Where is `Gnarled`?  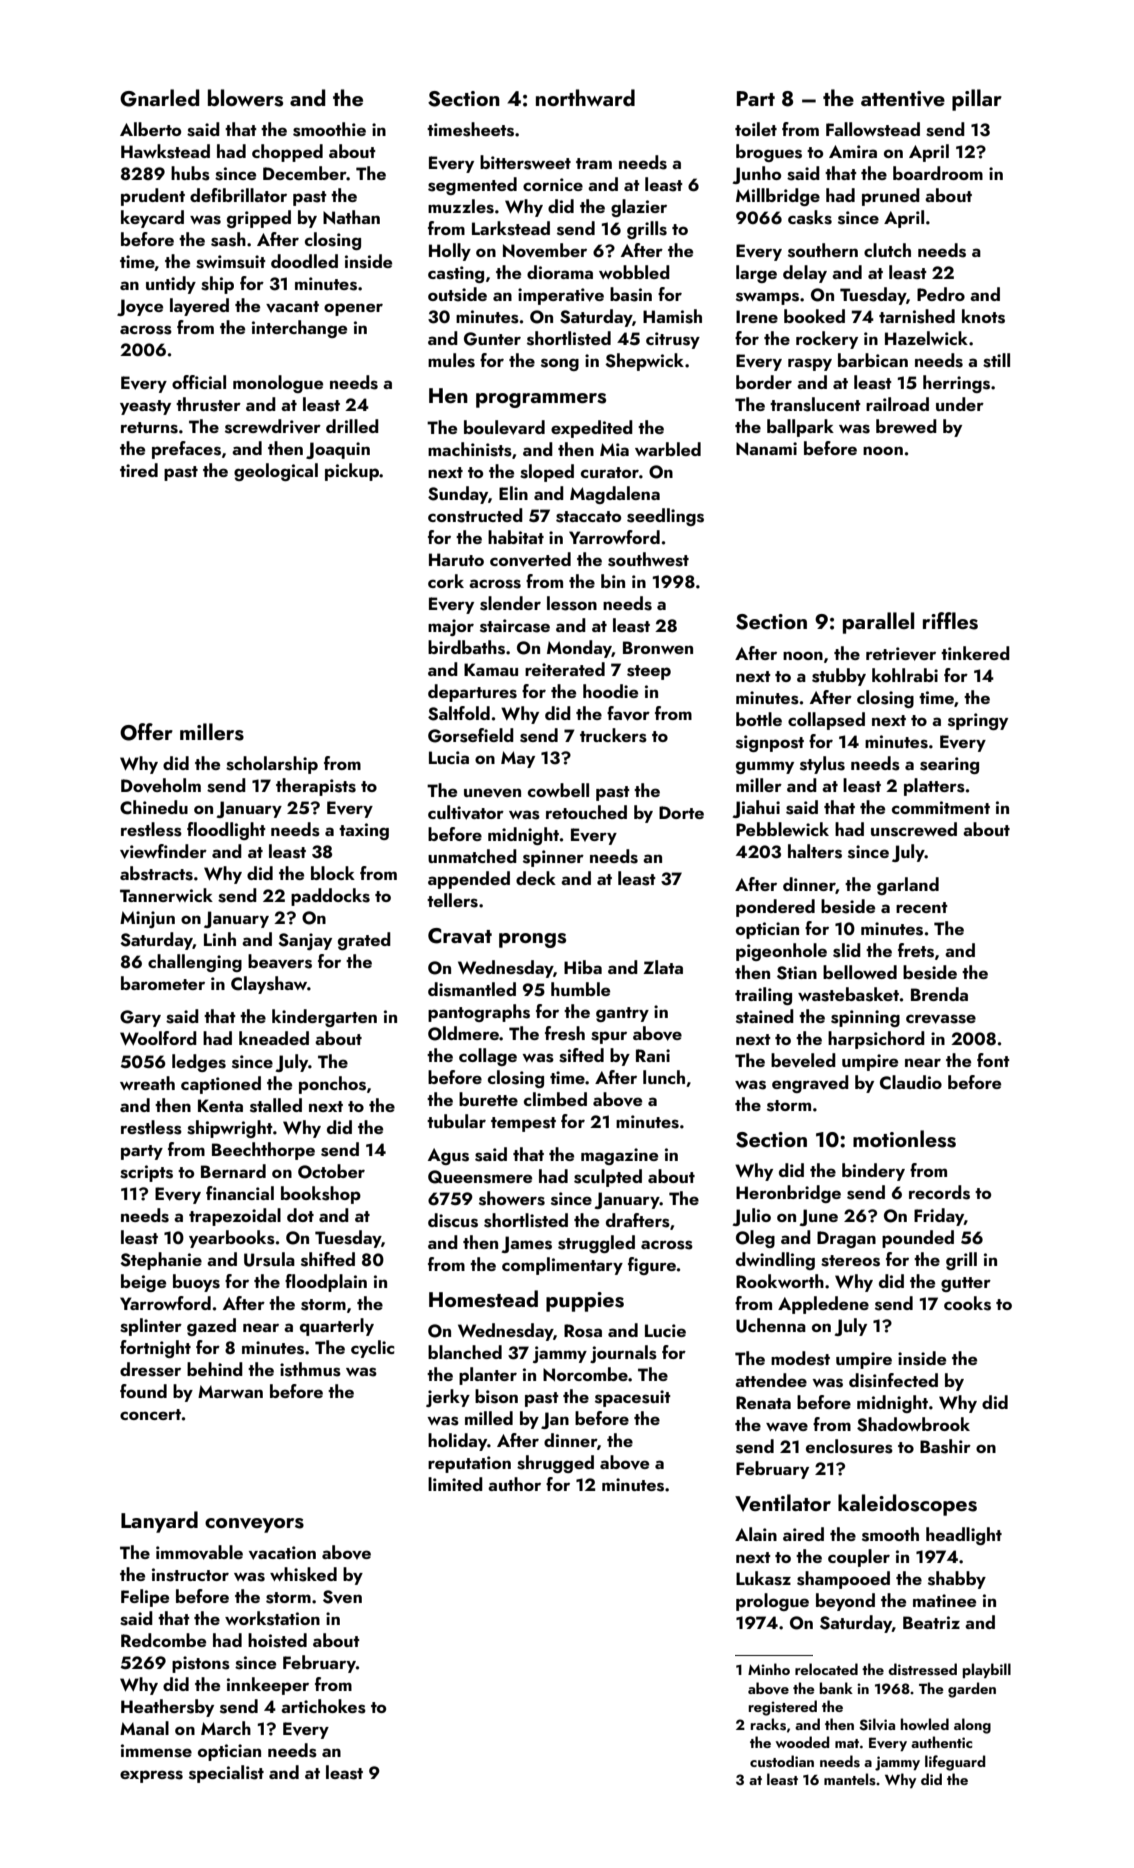 Gnarled is located at coordinates (159, 98).
